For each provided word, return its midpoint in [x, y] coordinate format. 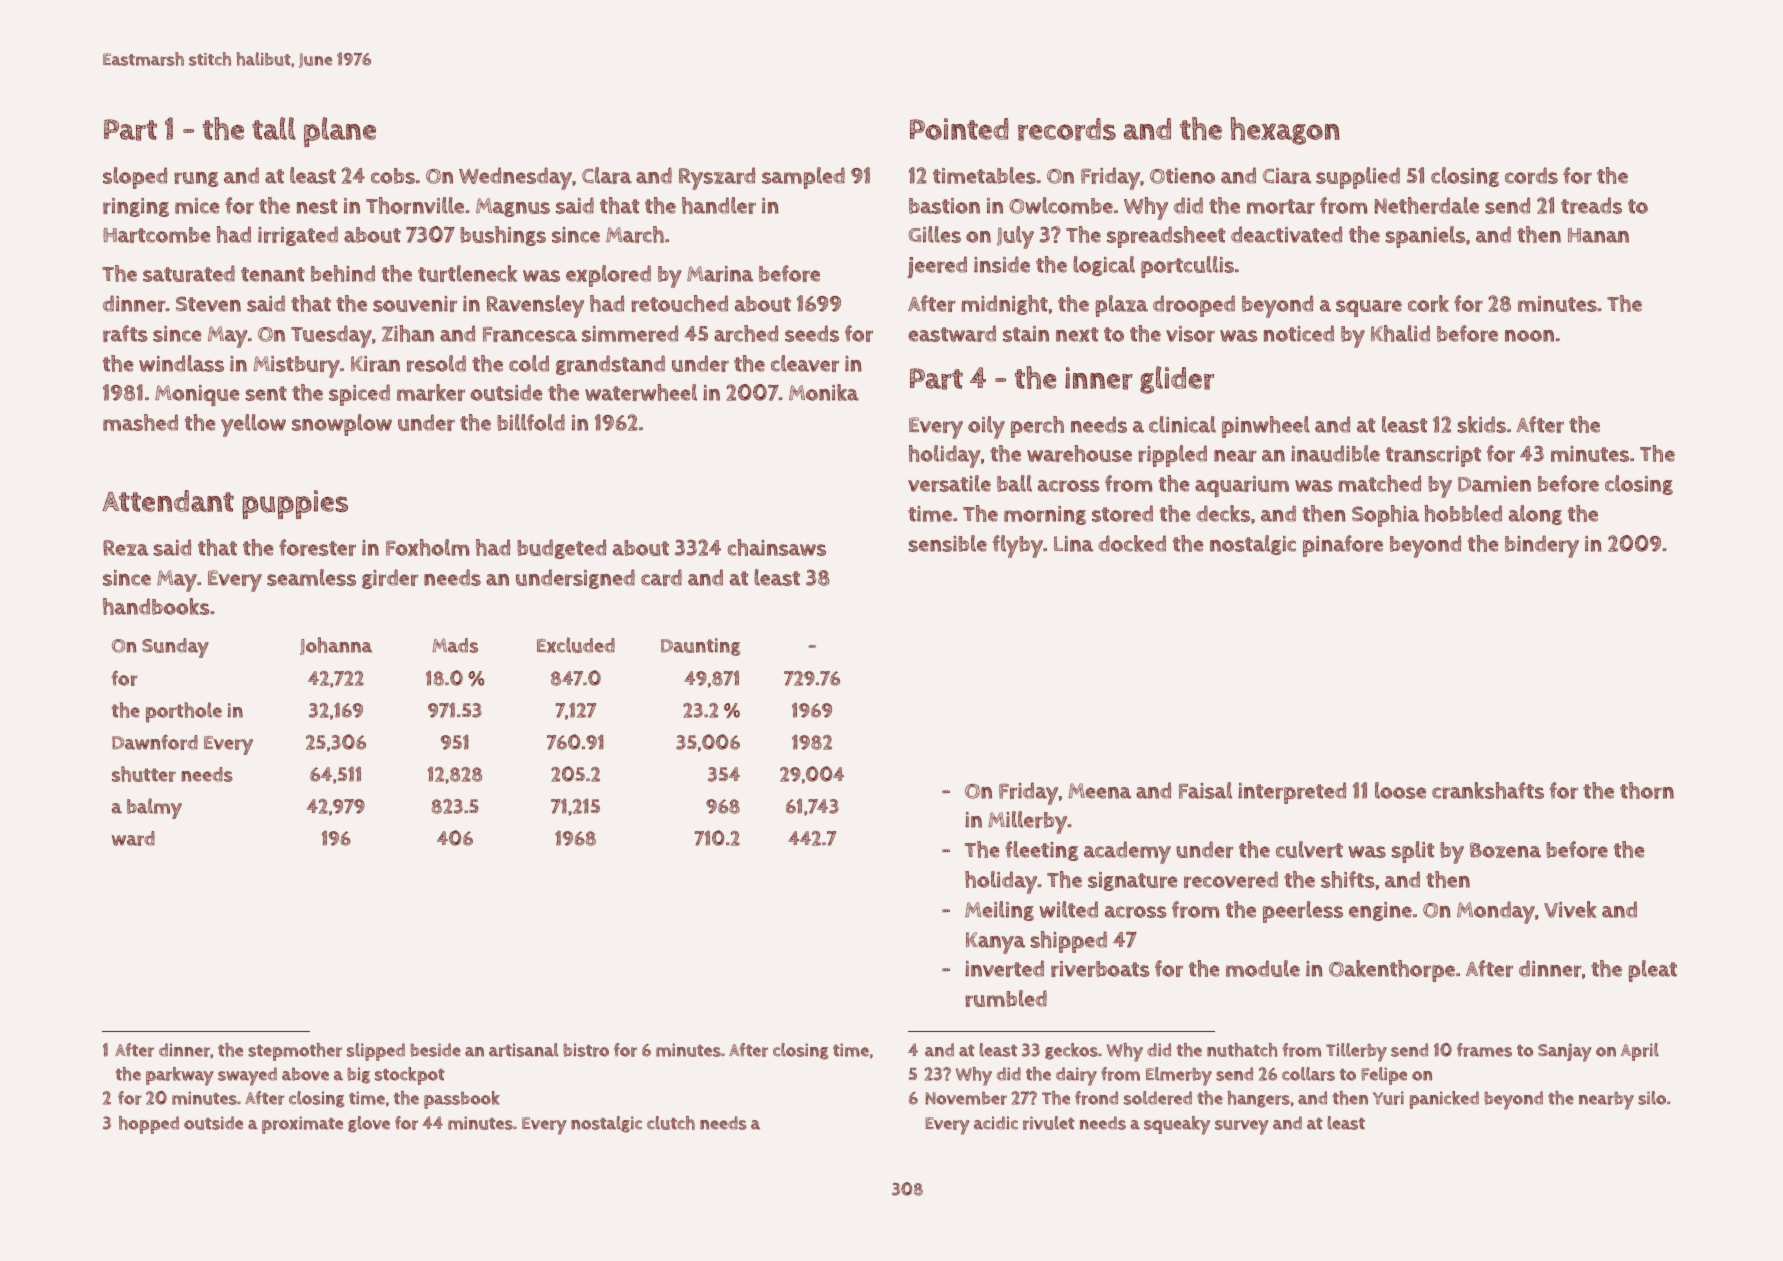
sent [266, 393]
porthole [184, 712]
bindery [1542, 546]
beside [435, 1050]
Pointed [959, 129]
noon [1529, 336]
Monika [824, 392]
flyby [1018, 546]
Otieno [1182, 176]
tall [274, 128]
